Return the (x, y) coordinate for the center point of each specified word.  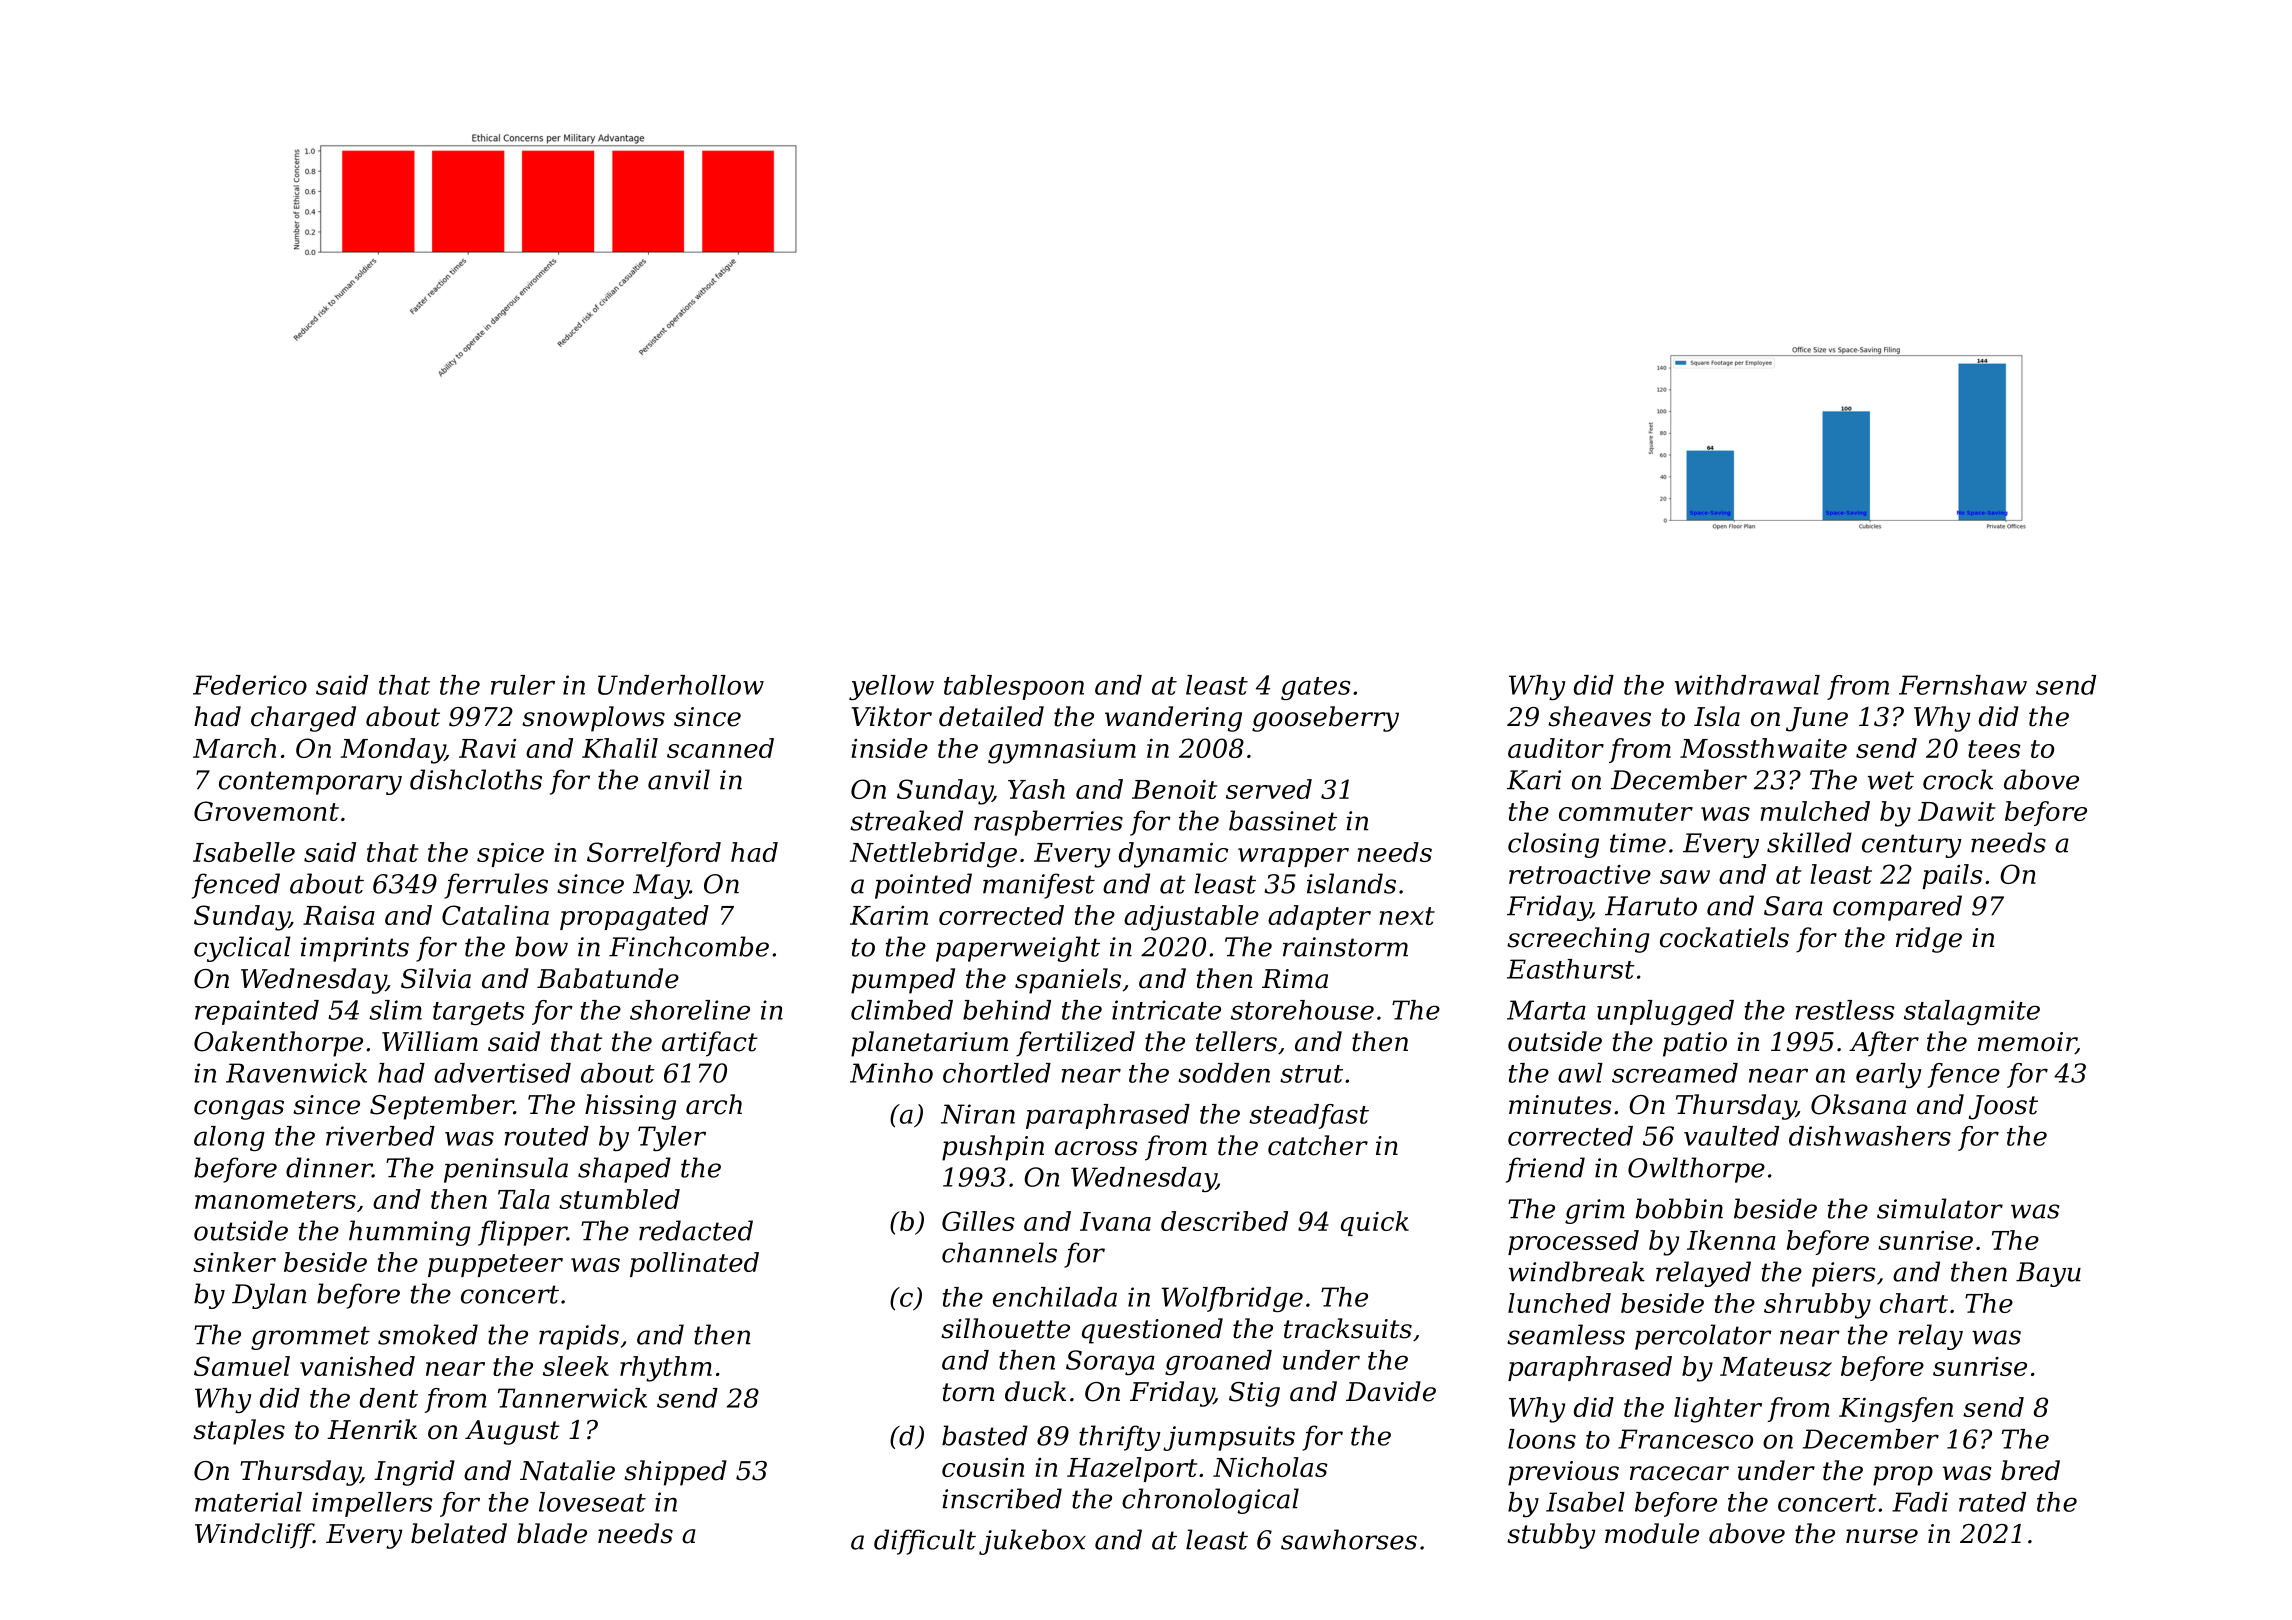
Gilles (978, 1221)
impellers (373, 1504)
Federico (250, 685)
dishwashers (1870, 1136)
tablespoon (1014, 687)
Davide (1391, 1391)
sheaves (1599, 716)
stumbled (619, 1199)
